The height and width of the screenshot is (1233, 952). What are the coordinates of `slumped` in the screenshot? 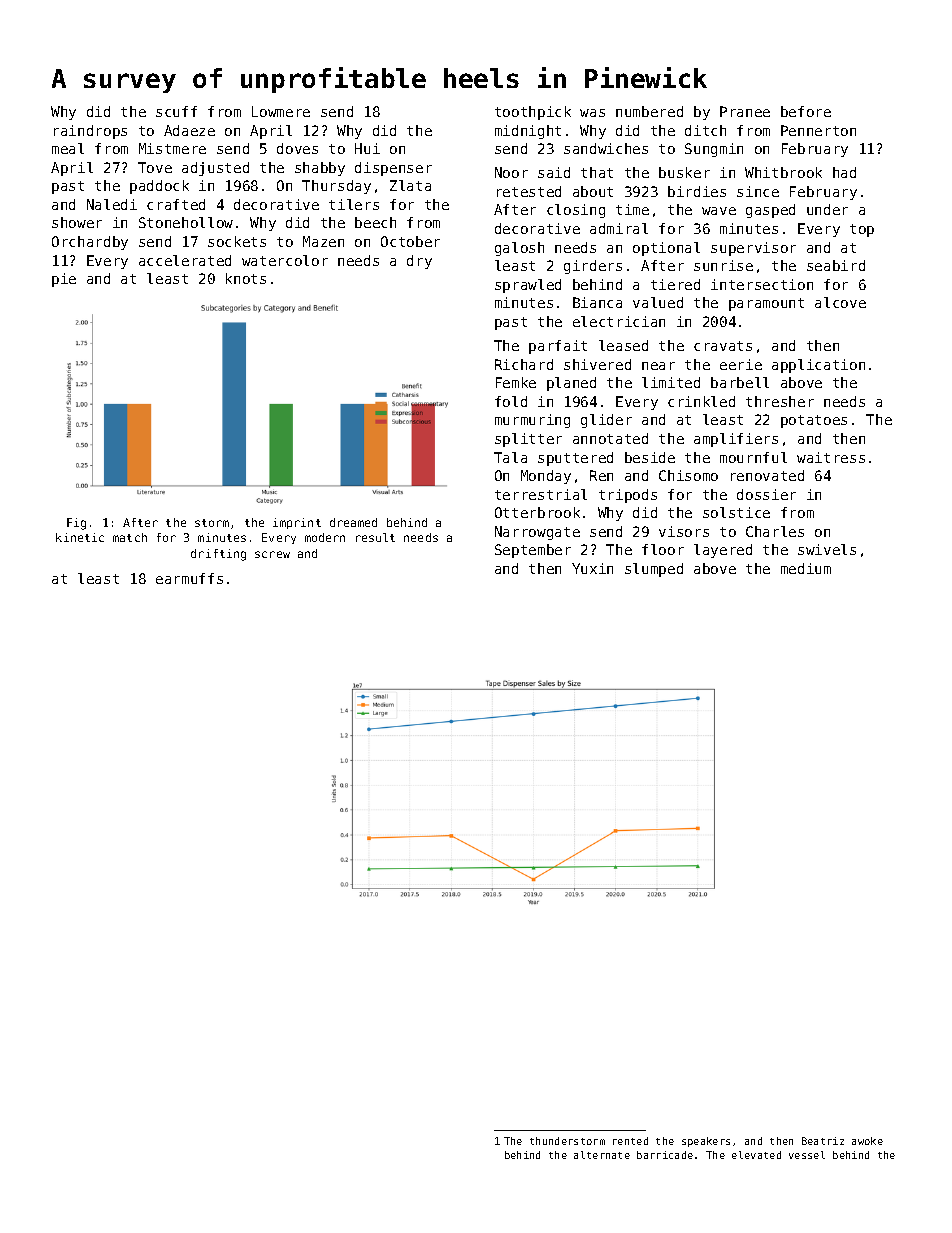 It's located at (654, 570).
